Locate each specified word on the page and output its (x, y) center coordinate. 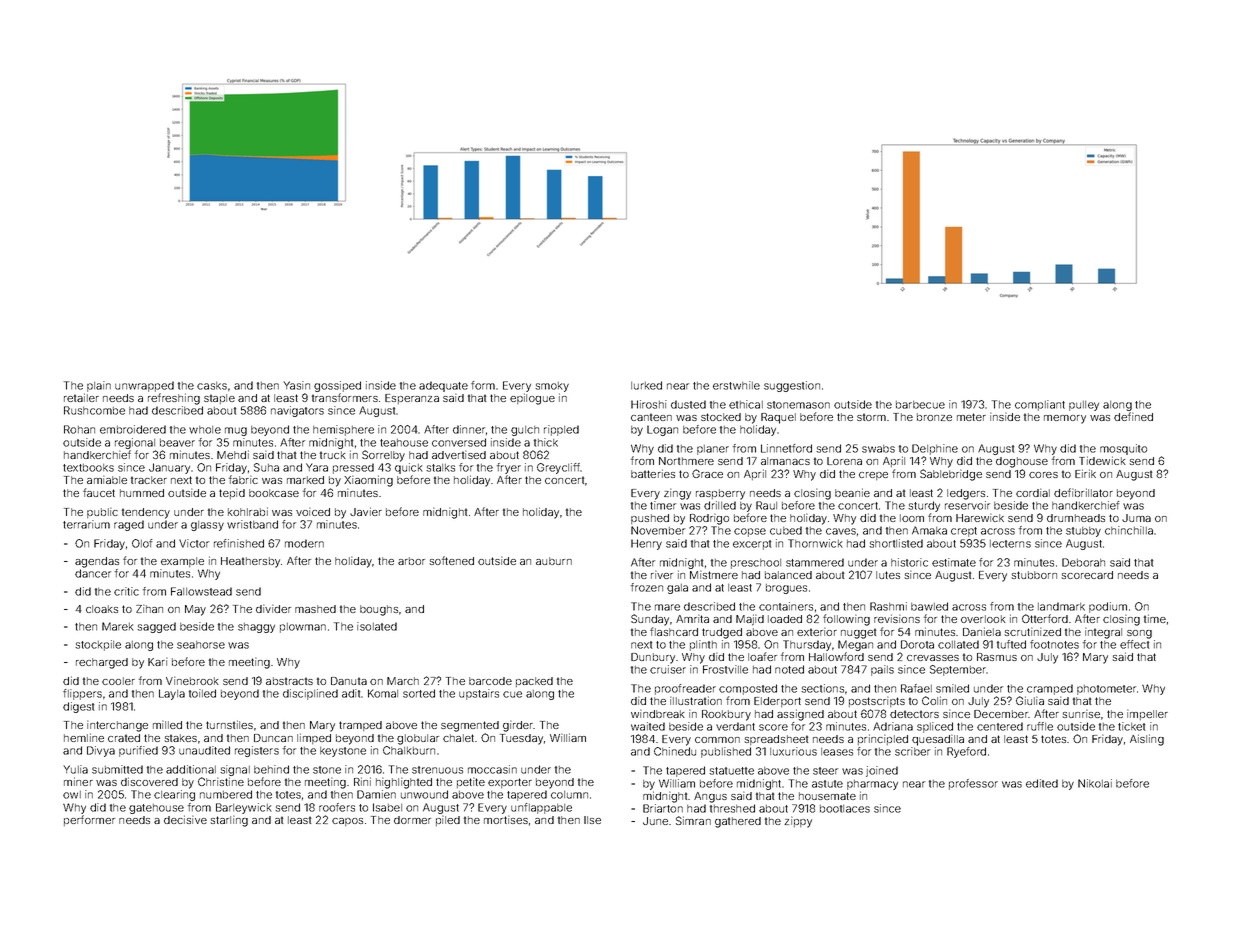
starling (229, 821)
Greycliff (559, 468)
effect (1134, 644)
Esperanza (412, 399)
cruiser (668, 669)
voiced (313, 511)
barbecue (920, 405)
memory (1065, 419)
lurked (646, 385)
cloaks (102, 609)
